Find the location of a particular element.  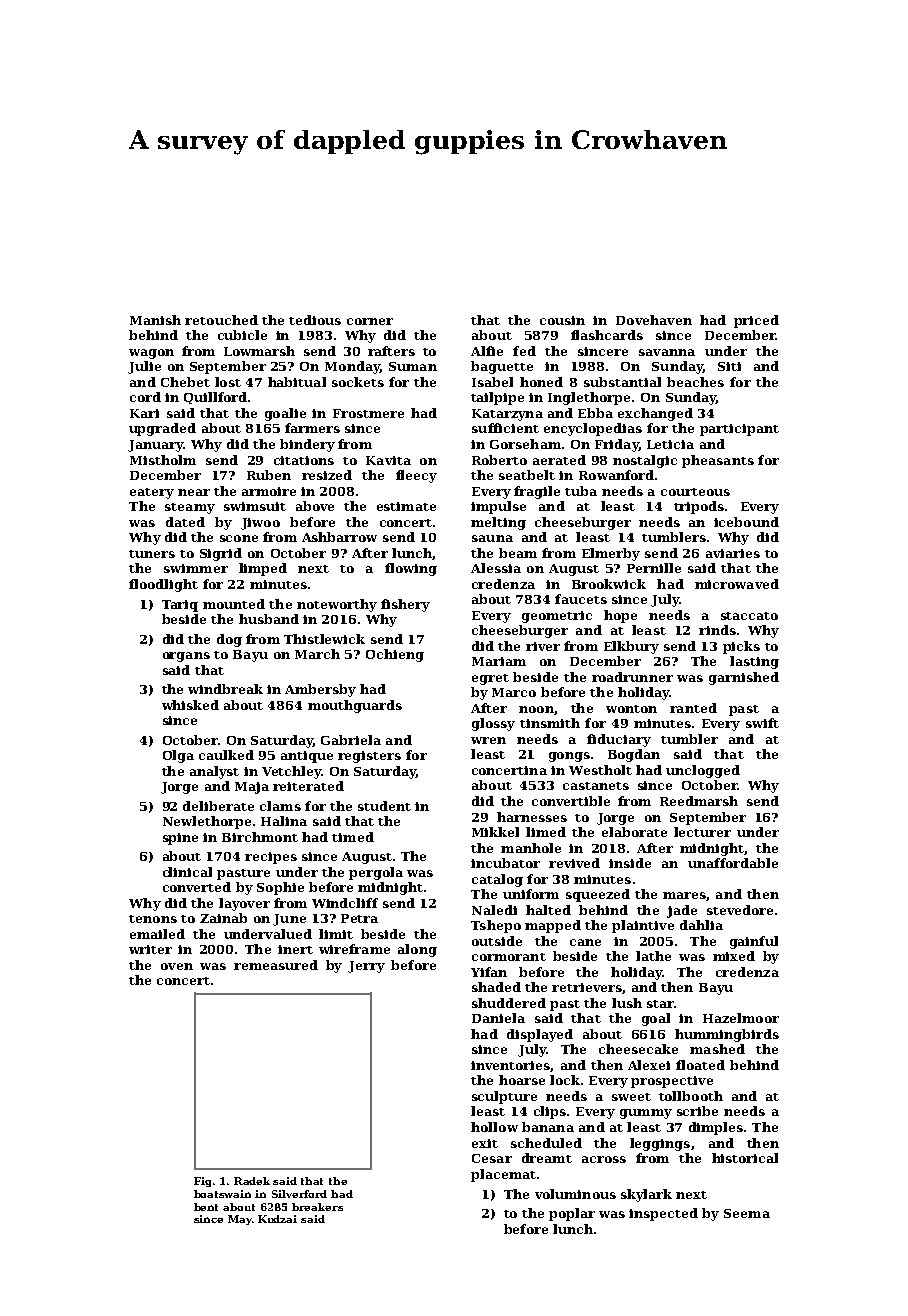

corner is located at coordinates (370, 321).
